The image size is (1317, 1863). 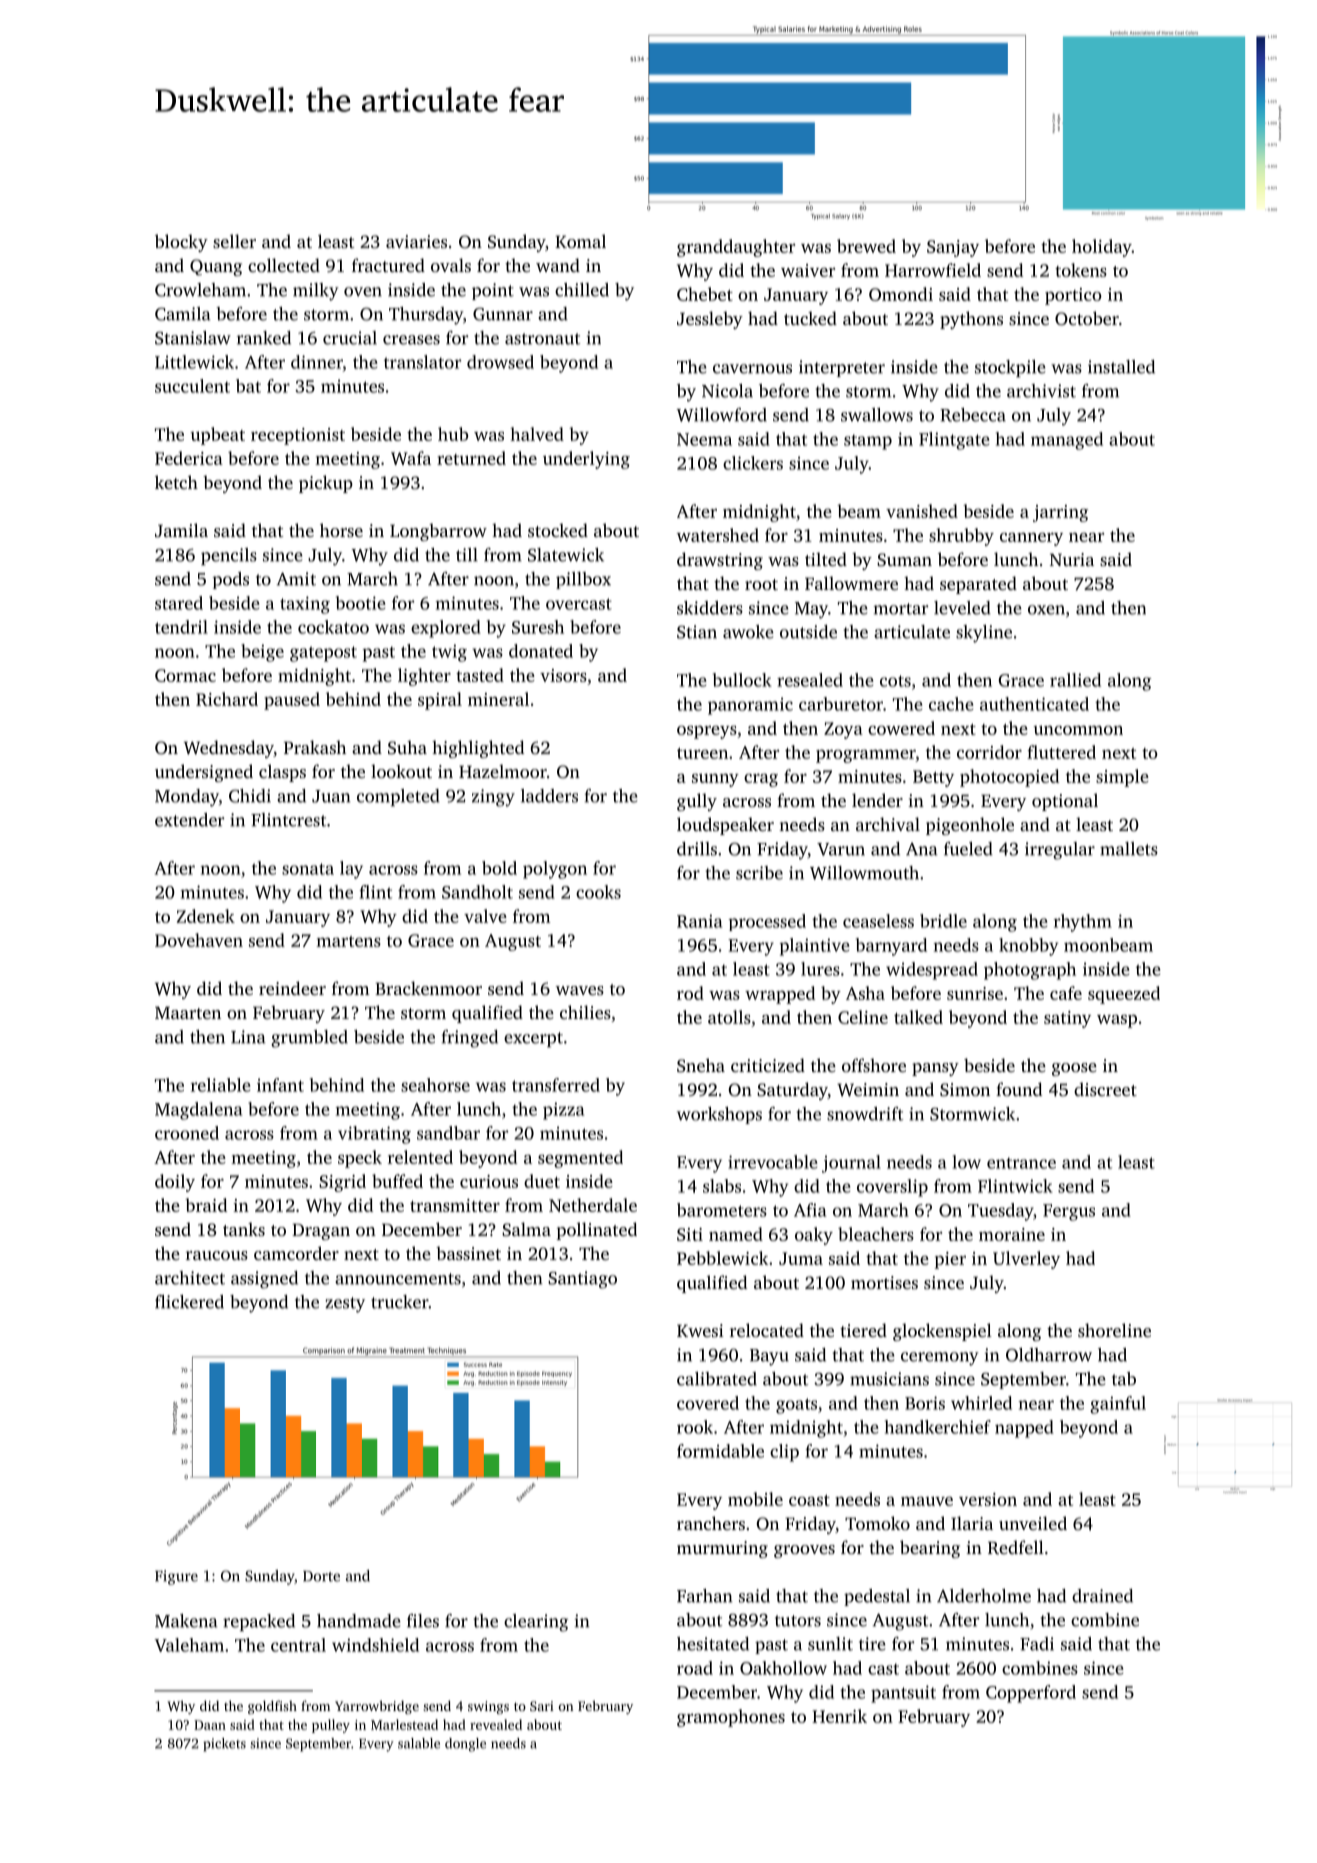 I want to click on grooves, so click(x=804, y=1551).
